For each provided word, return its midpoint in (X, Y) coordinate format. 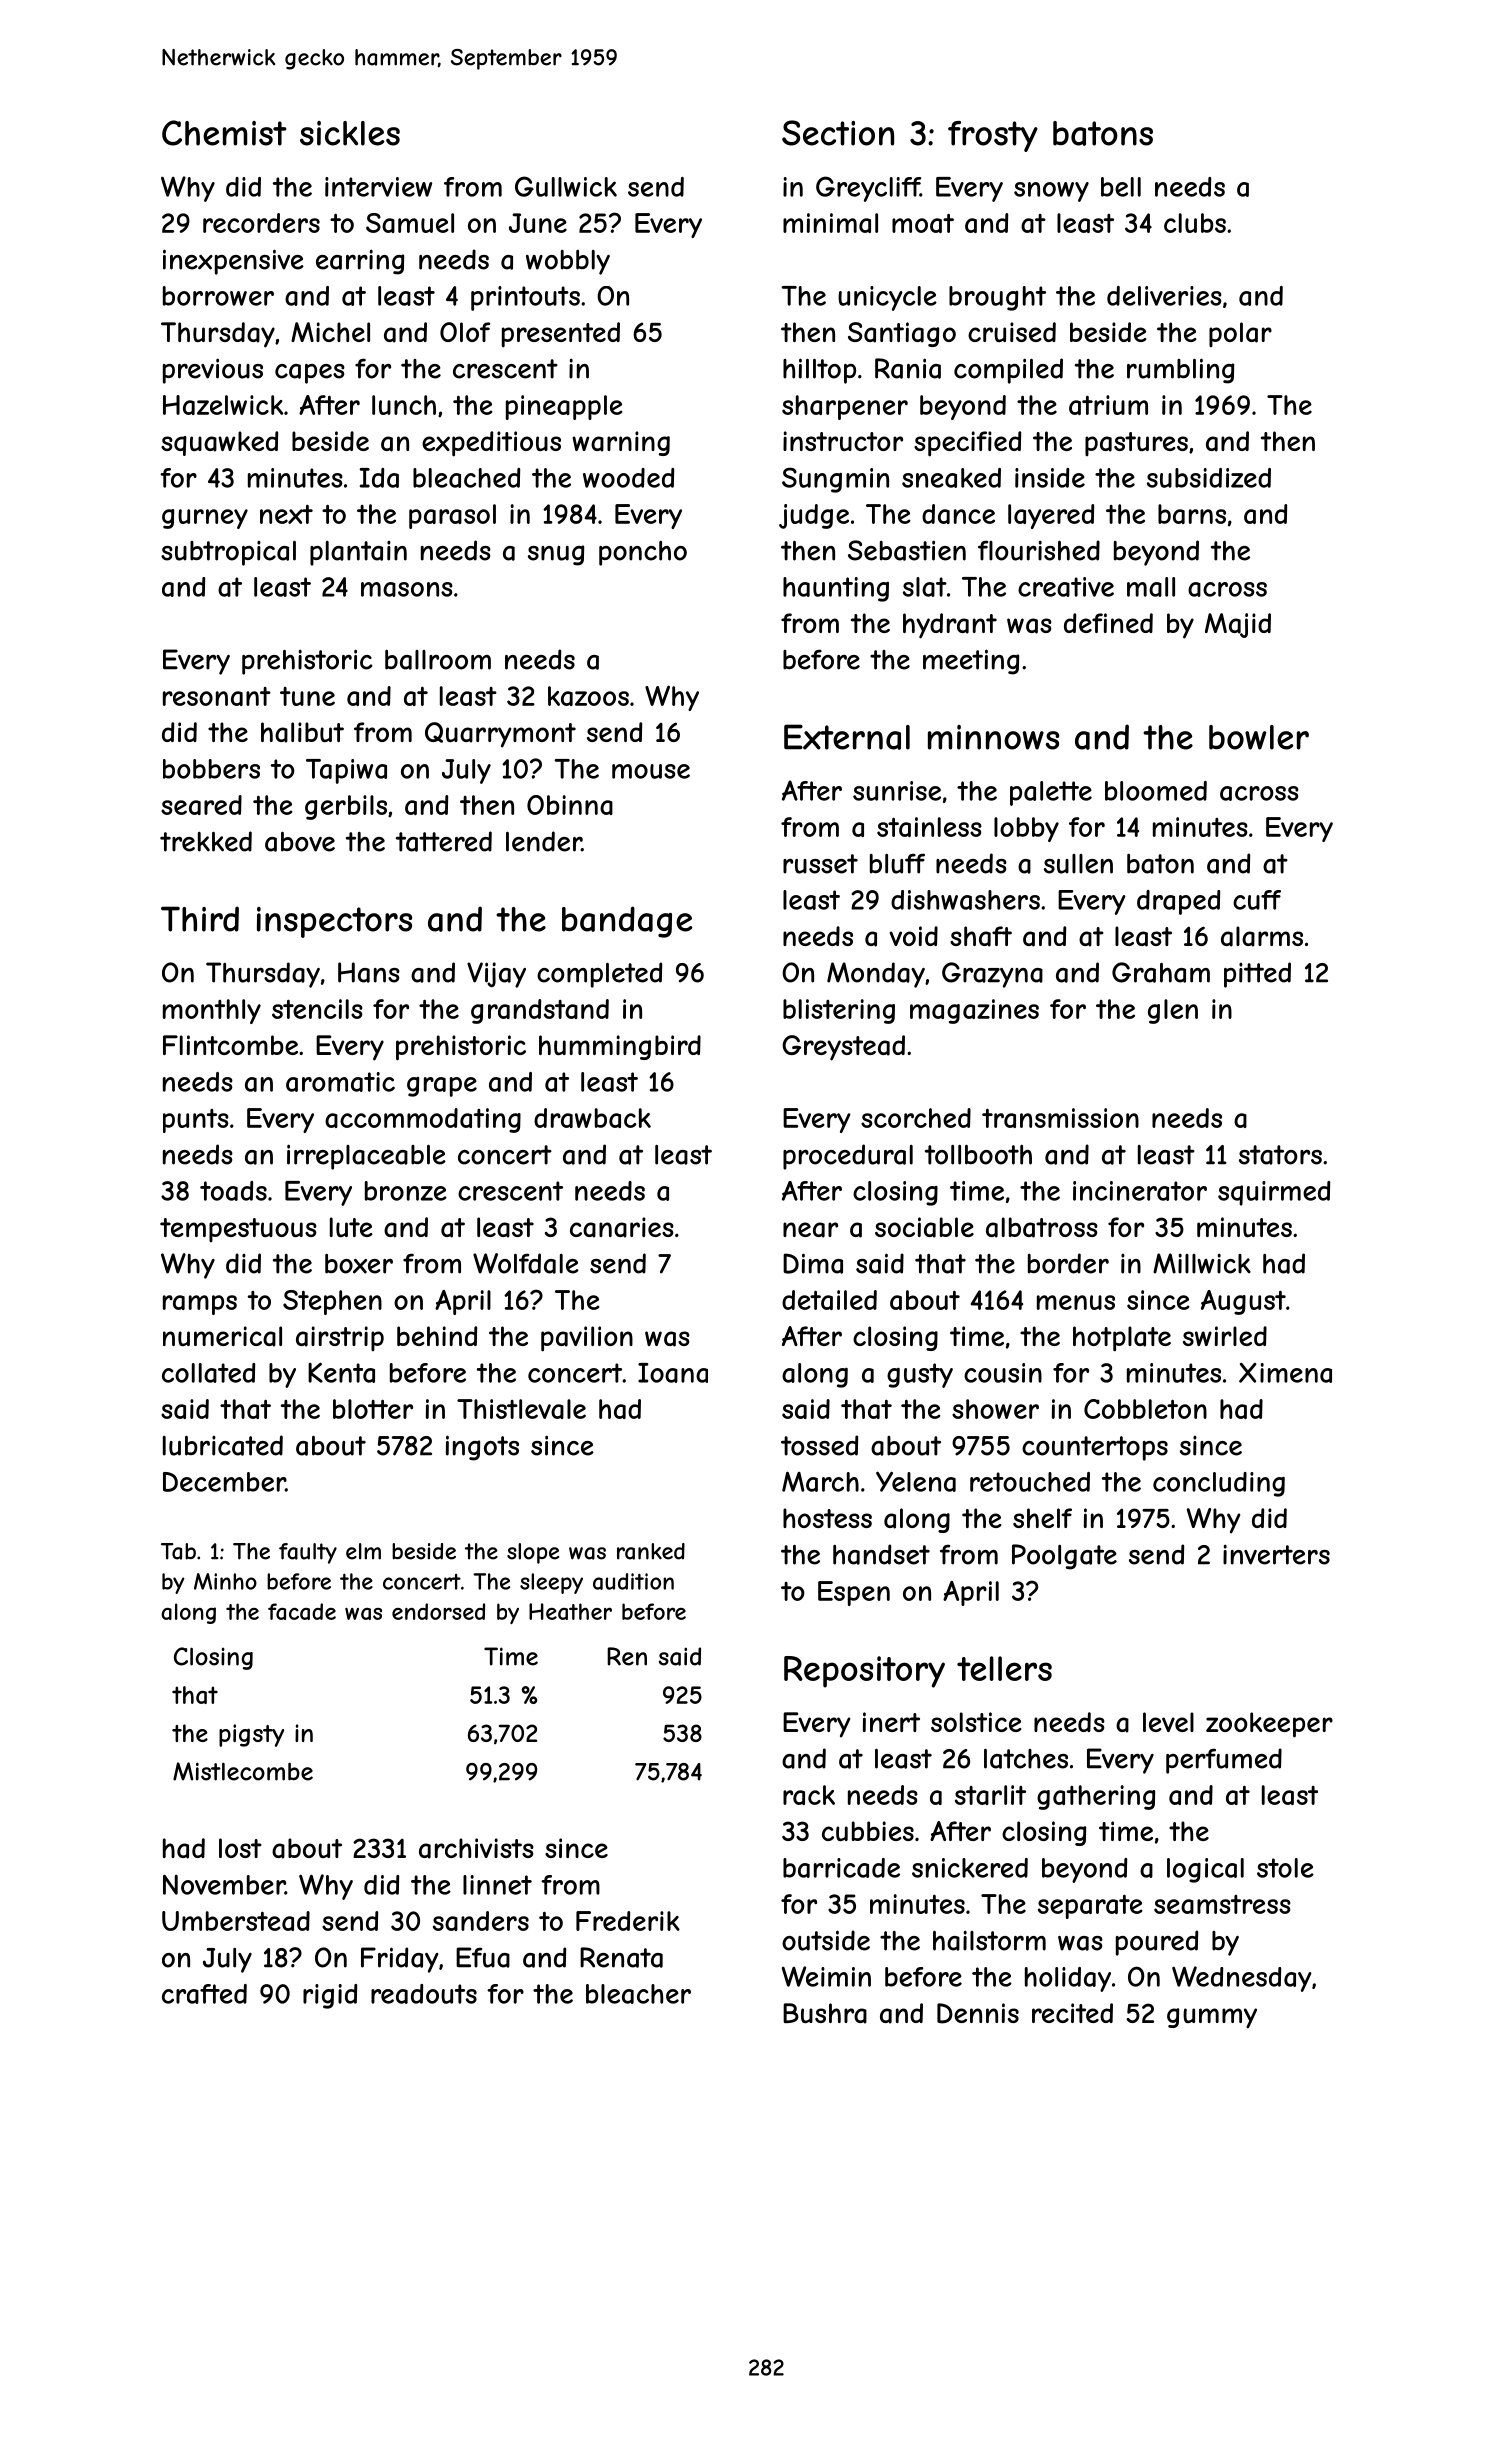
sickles (350, 133)
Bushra (825, 2013)
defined (1108, 623)
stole (1285, 1868)
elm (363, 1551)
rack (809, 1795)
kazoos (588, 696)
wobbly (568, 262)
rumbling (1180, 371)
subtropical (228, 553)
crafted (204, 1994)
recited (1072, 2013)
